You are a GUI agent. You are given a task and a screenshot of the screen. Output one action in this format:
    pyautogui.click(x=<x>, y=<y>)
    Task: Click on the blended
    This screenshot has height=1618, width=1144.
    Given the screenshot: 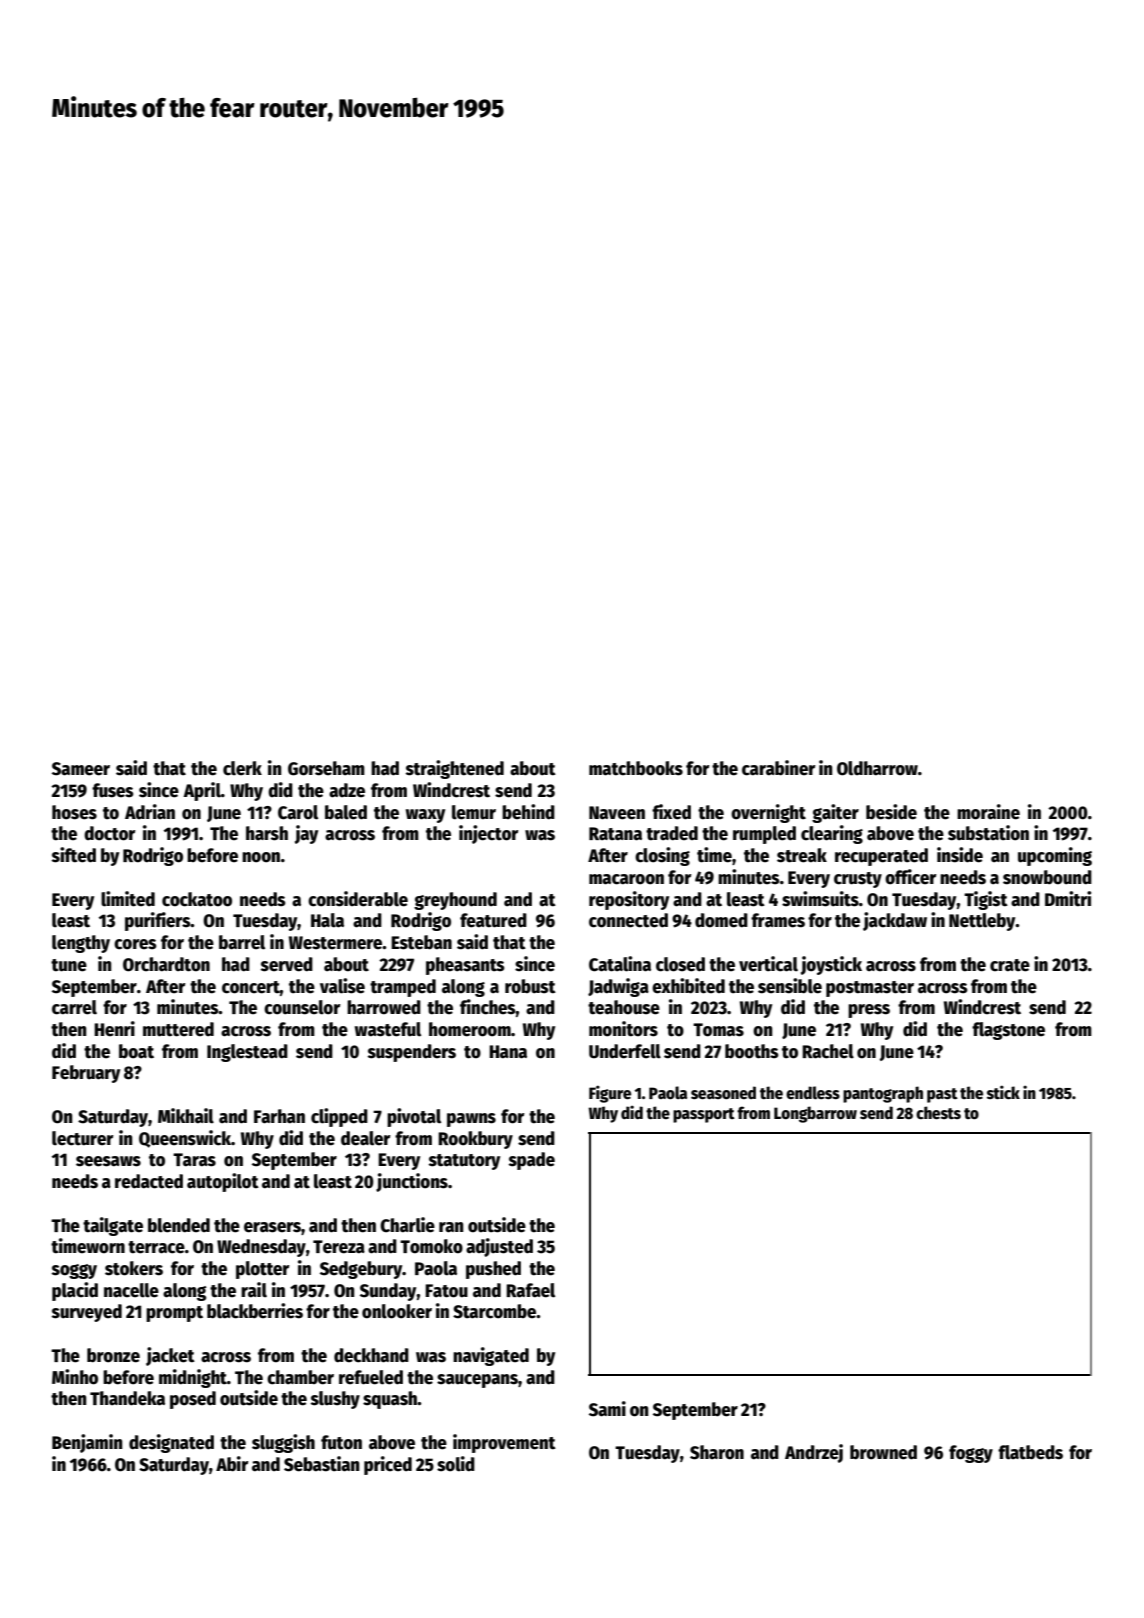 What is the action you would take?
    pyautogui.click(x=179, y=1225)
